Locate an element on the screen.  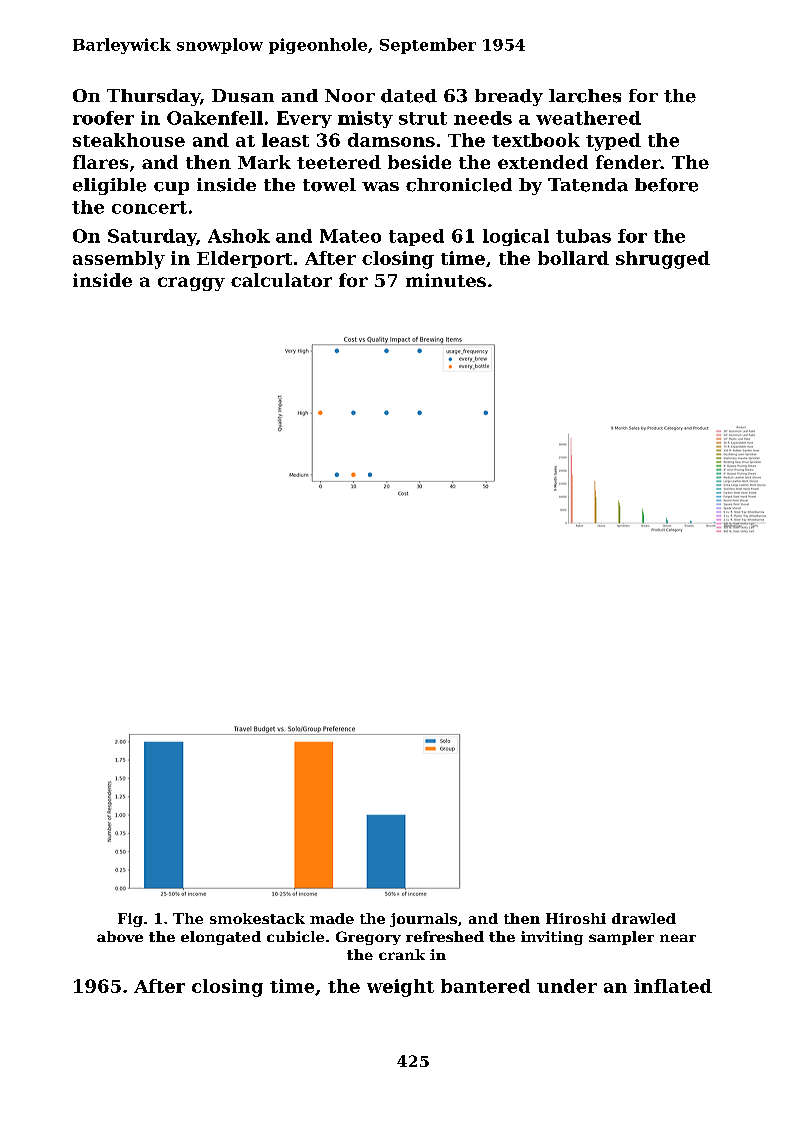
Hiroshi is located at coordinates (576, 918).
